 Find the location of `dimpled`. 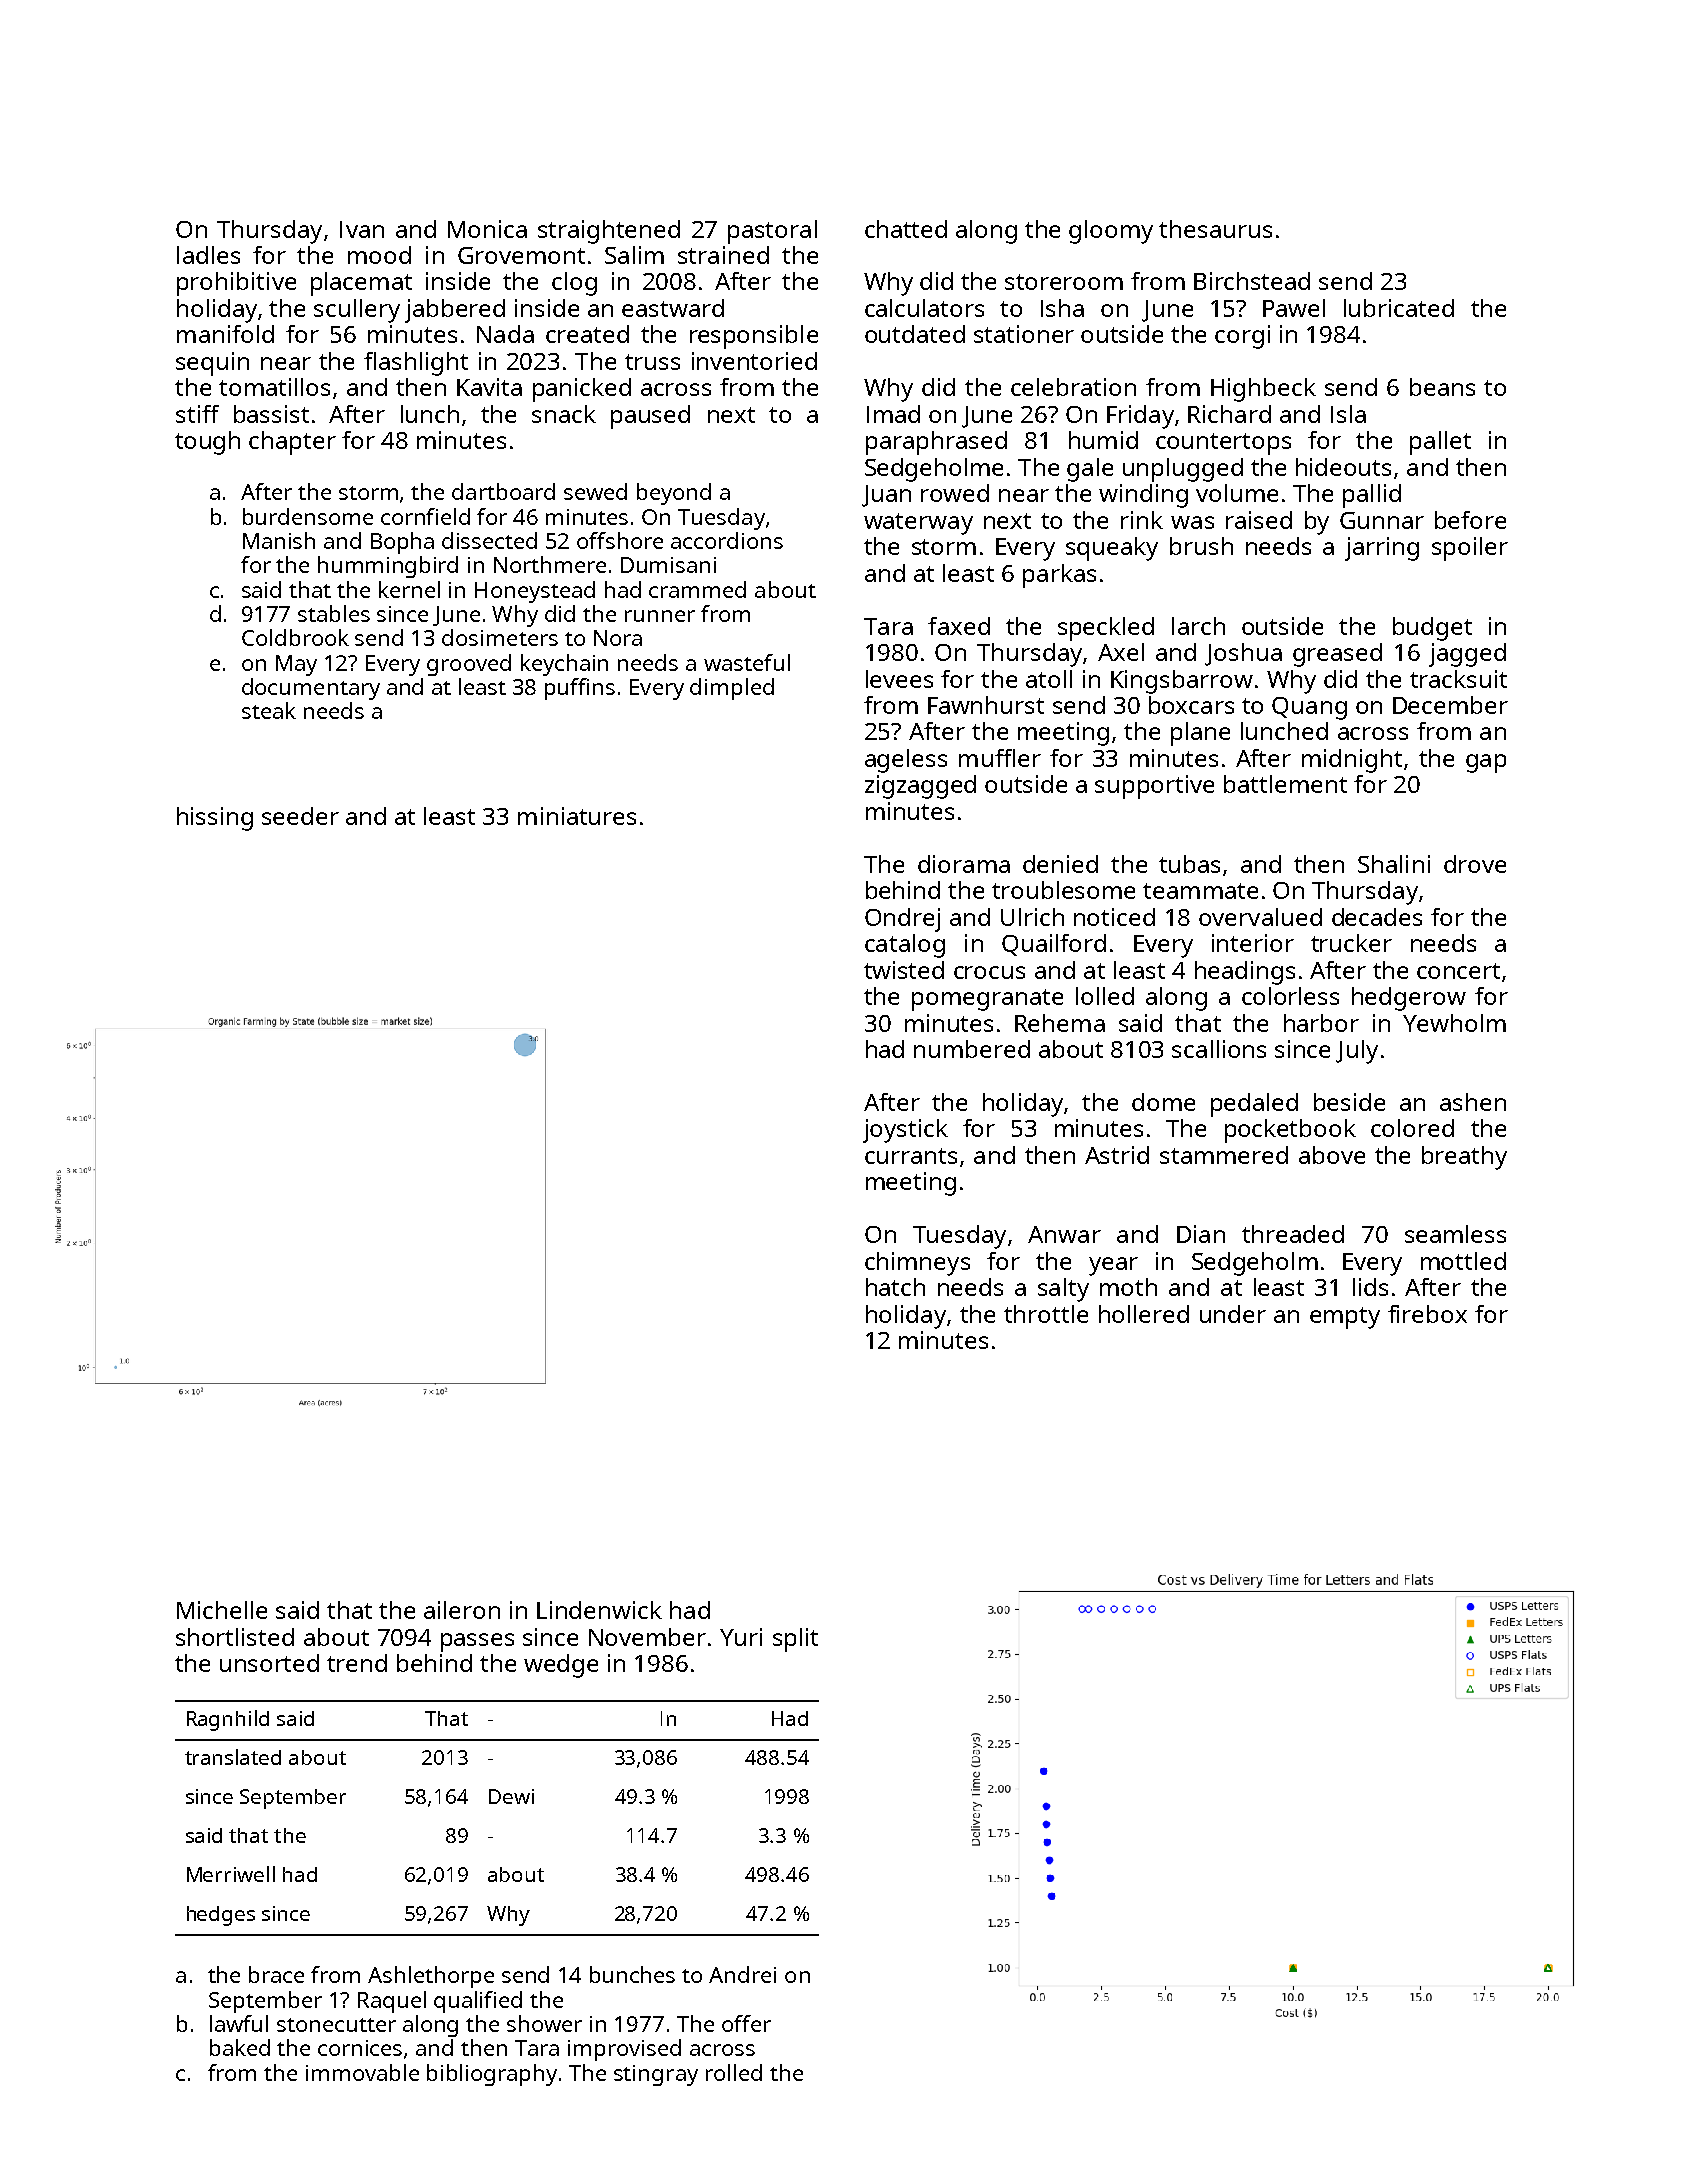

dimpled is located at coordinates (732, 689).
